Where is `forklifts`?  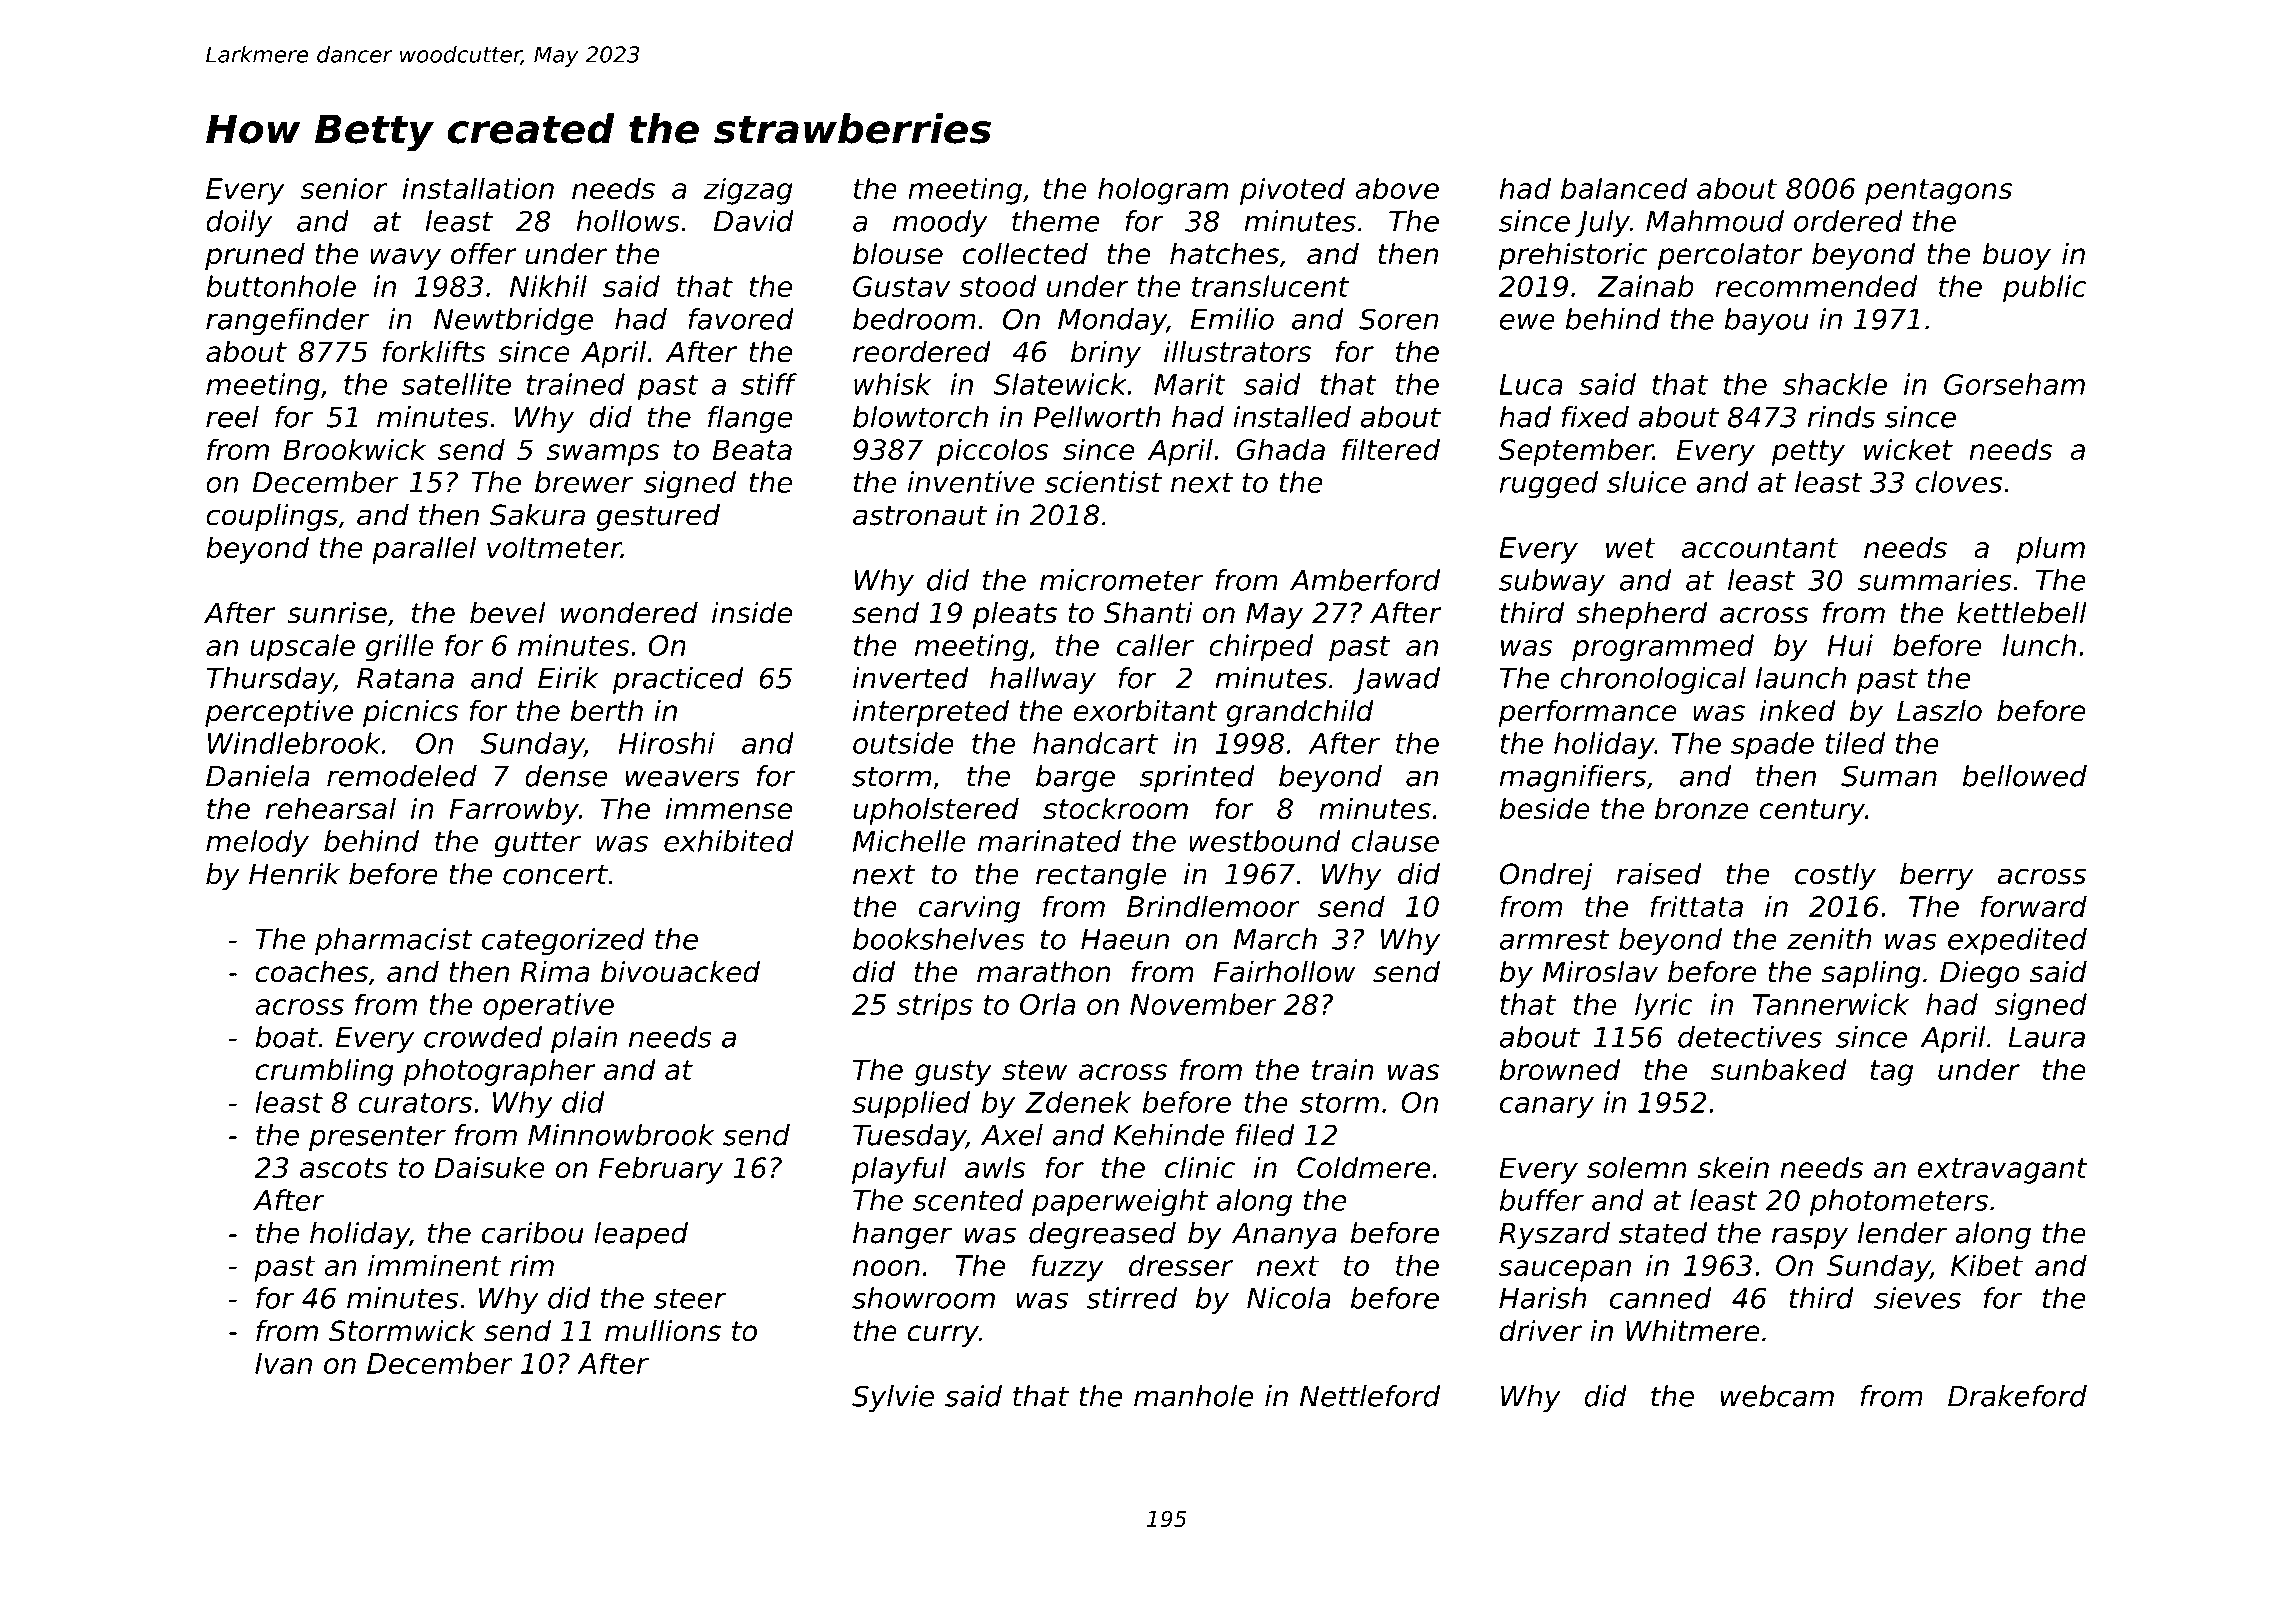
forklifts is located at coordinates (434, 351).
